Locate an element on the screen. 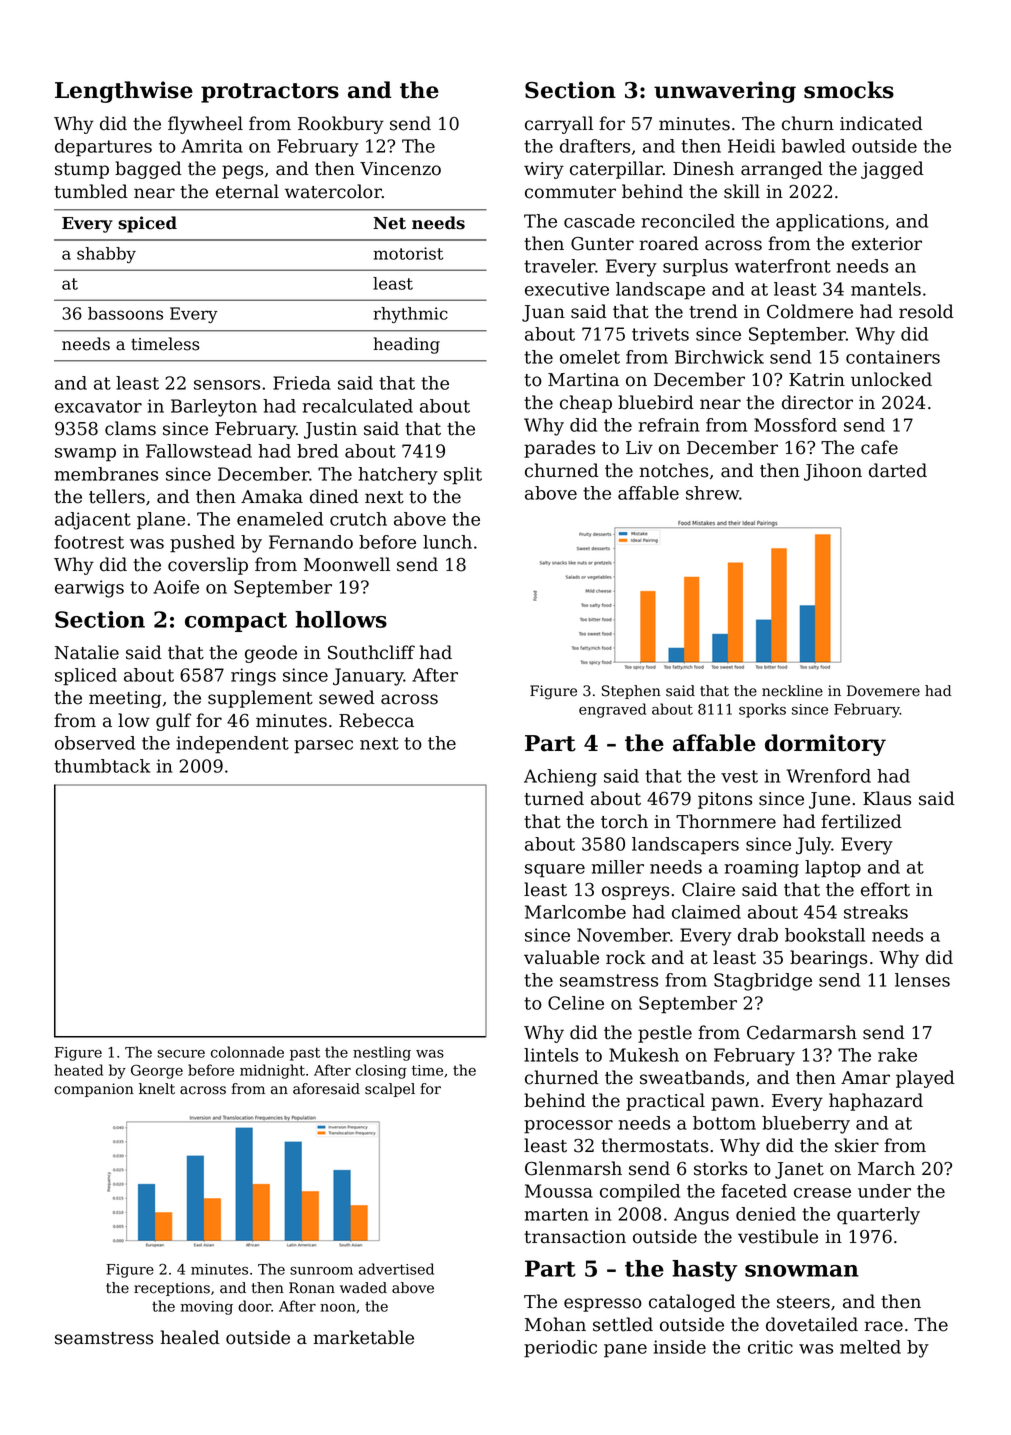 The image size is (1011, 1435). trend is located at coordinates (713, 311).
